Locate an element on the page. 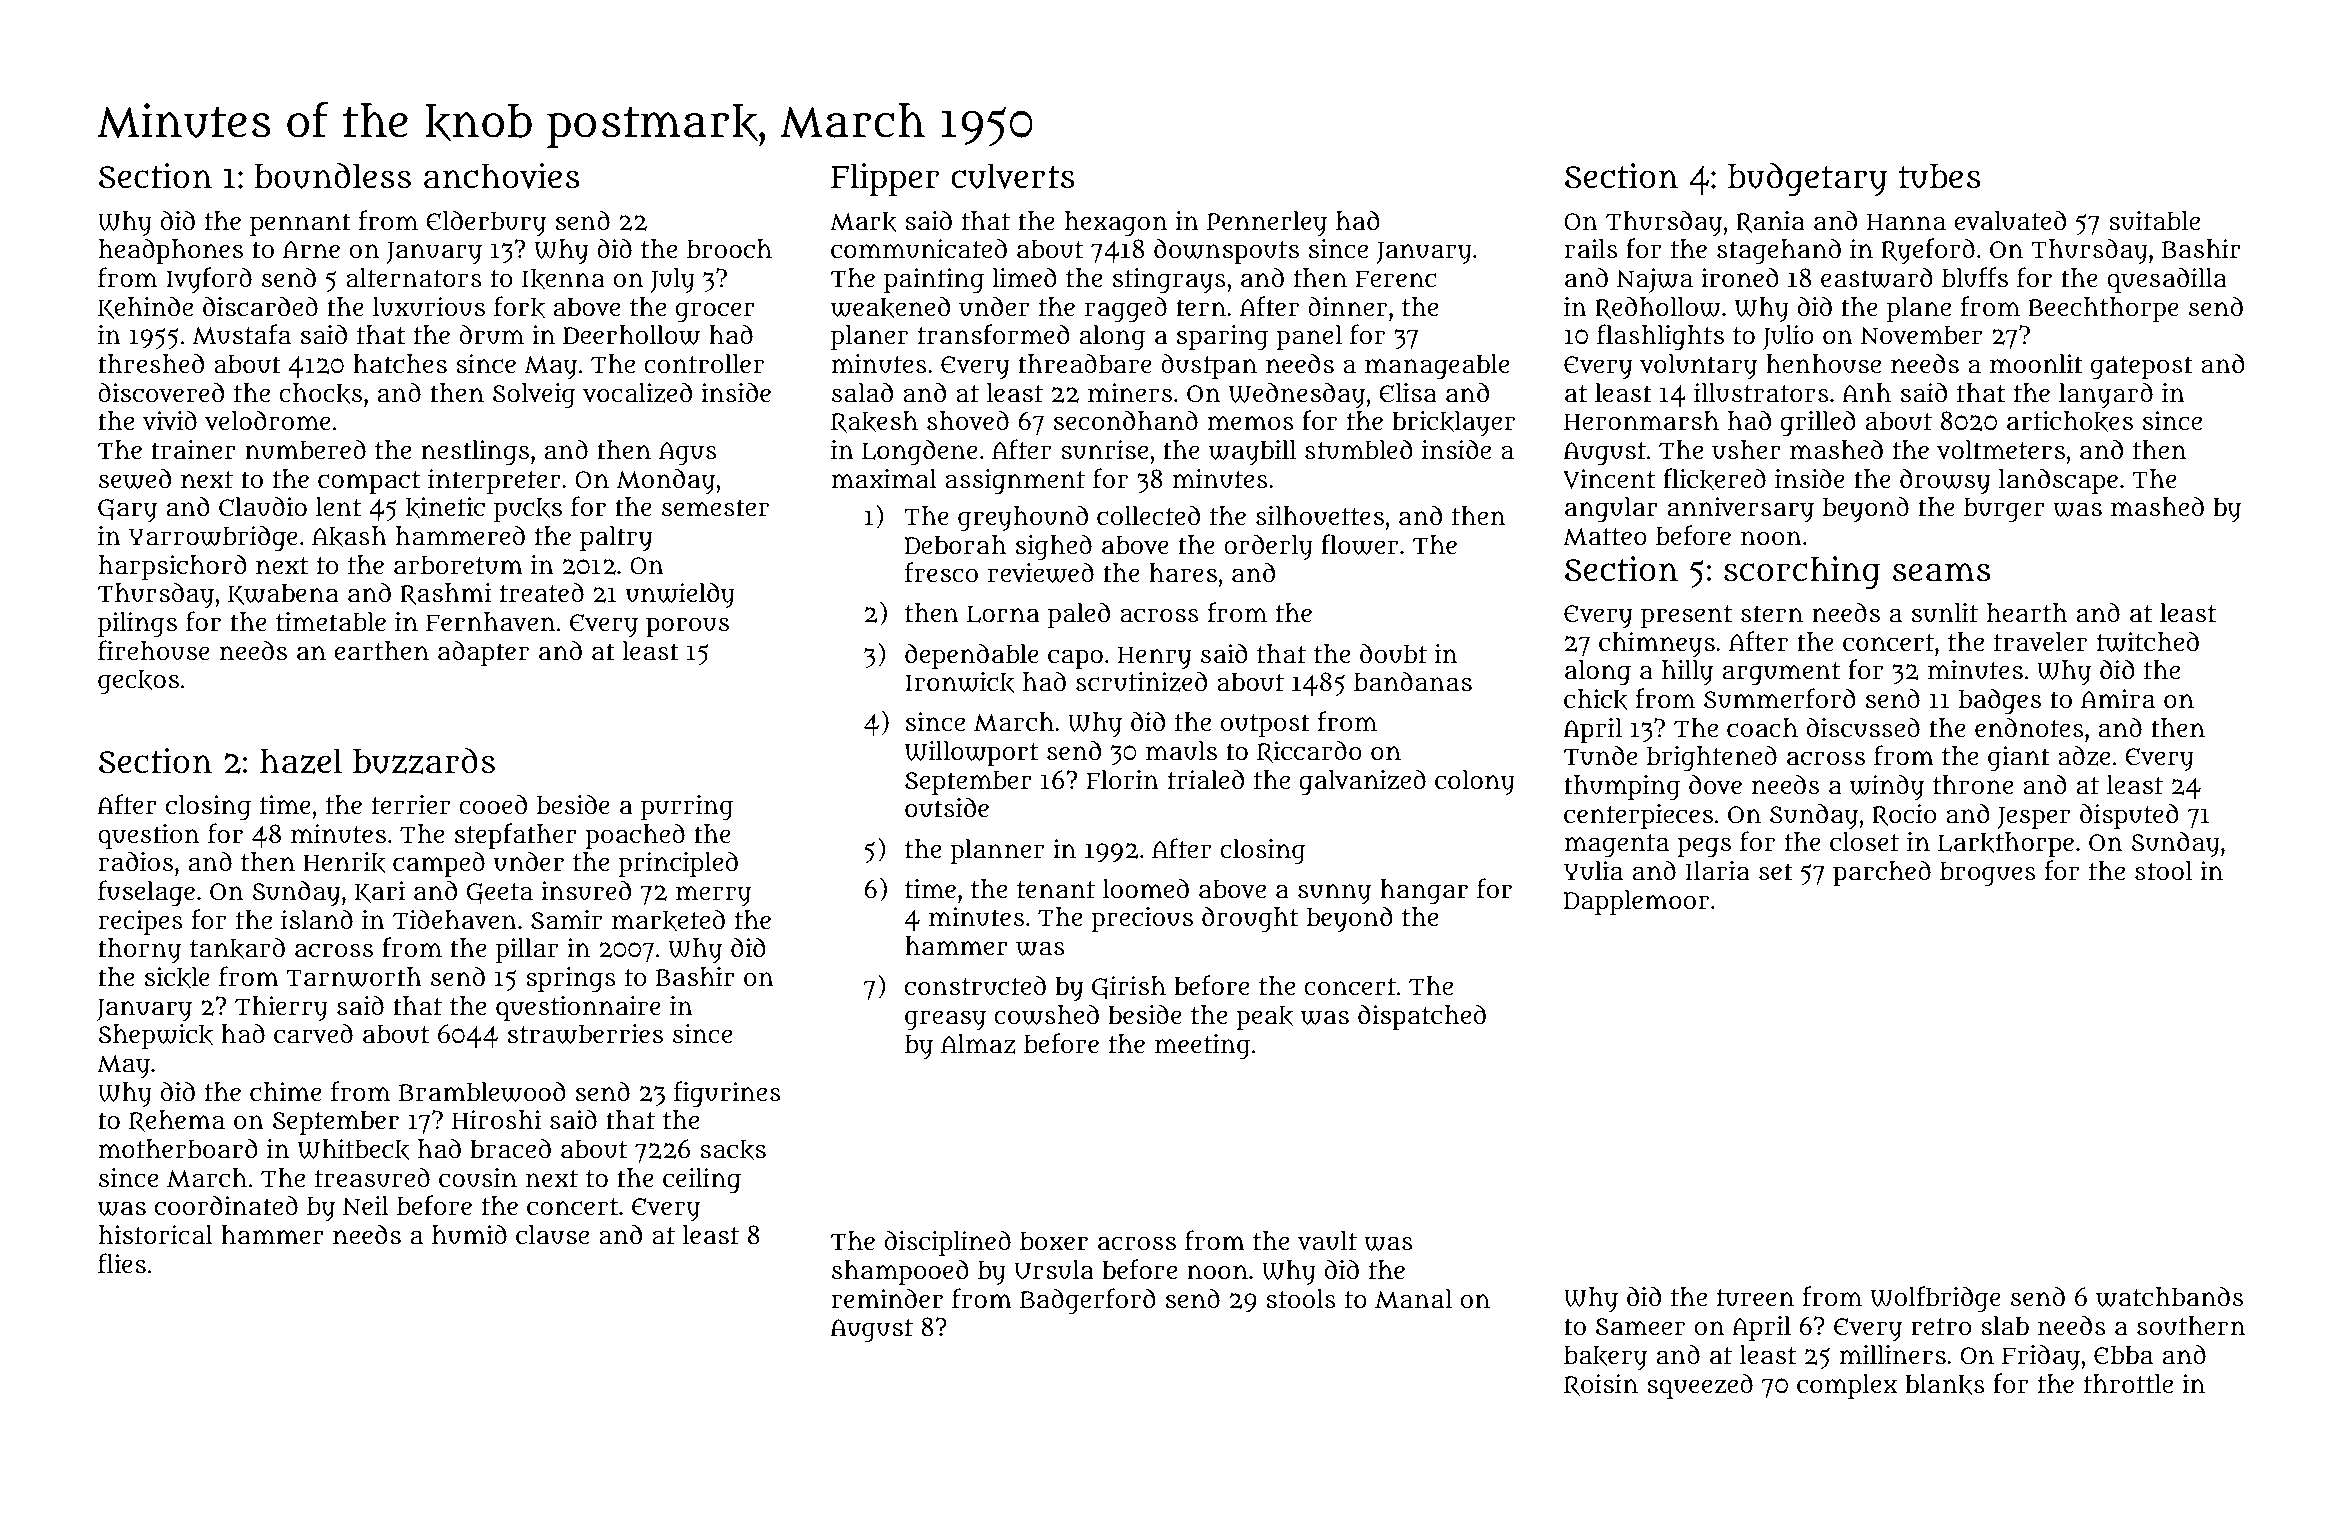 The height and width of the image is (1519, 2347). flies is located at coordinates (122, 1263).
